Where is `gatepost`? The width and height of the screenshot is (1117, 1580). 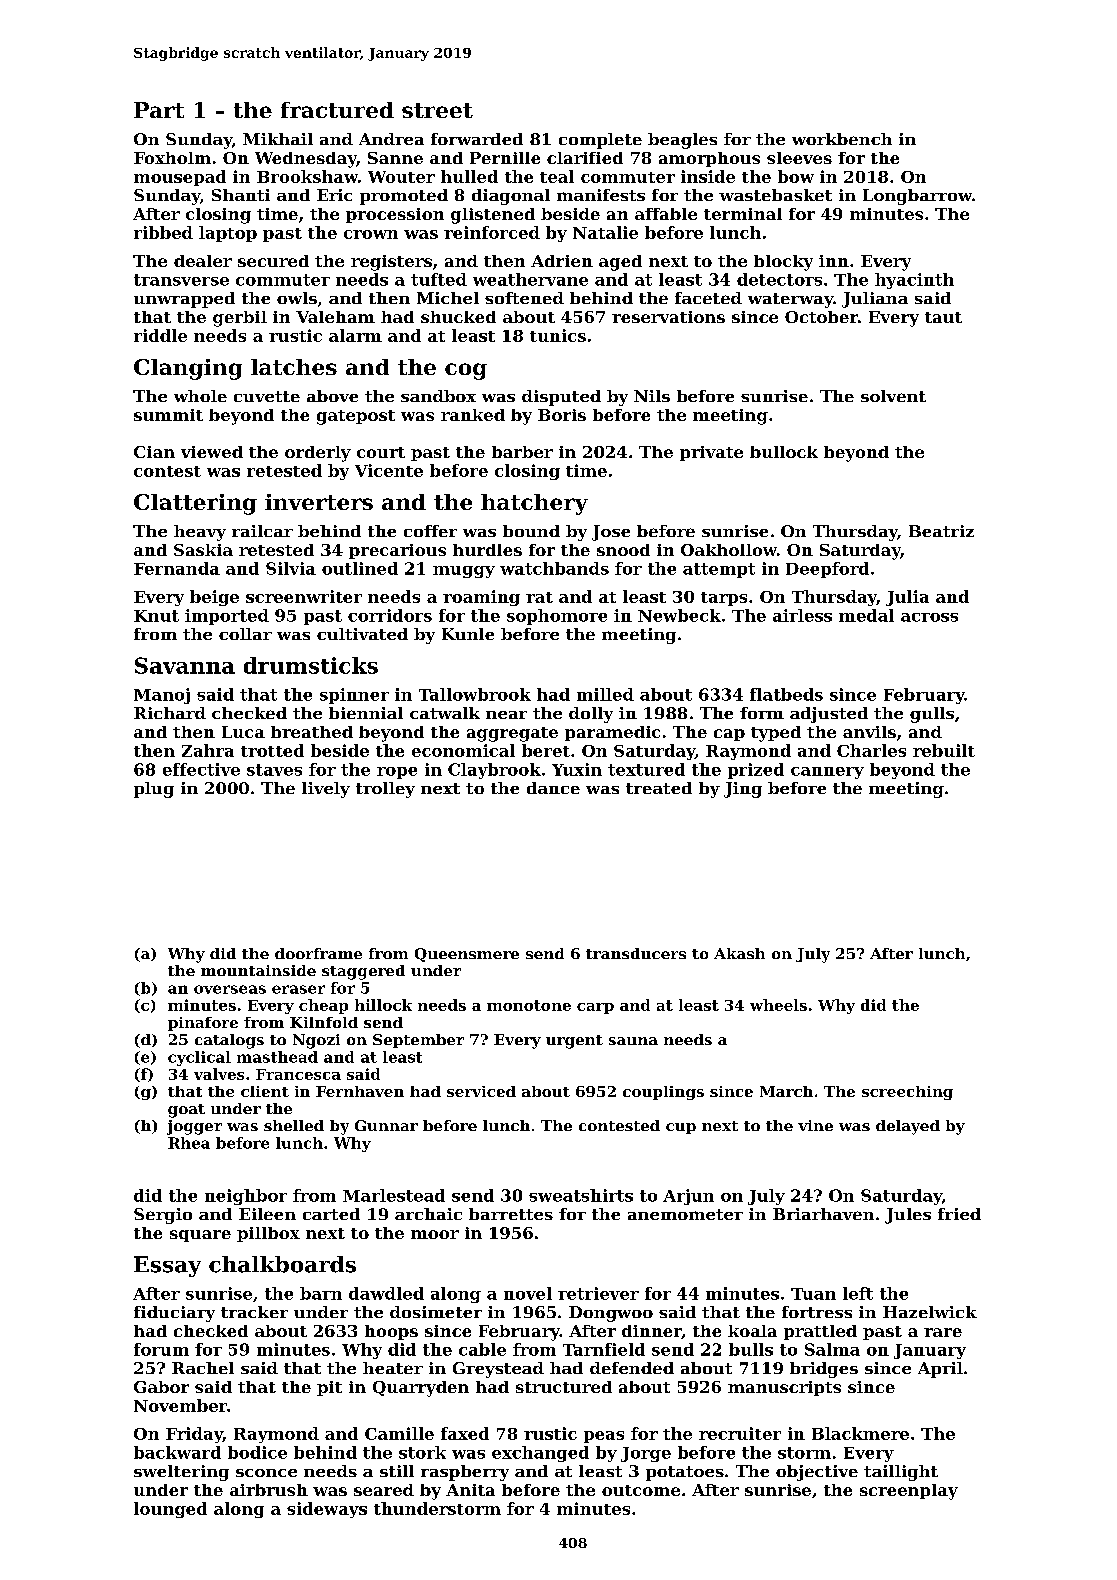
gatepost is located at coordinates (356, 417).
